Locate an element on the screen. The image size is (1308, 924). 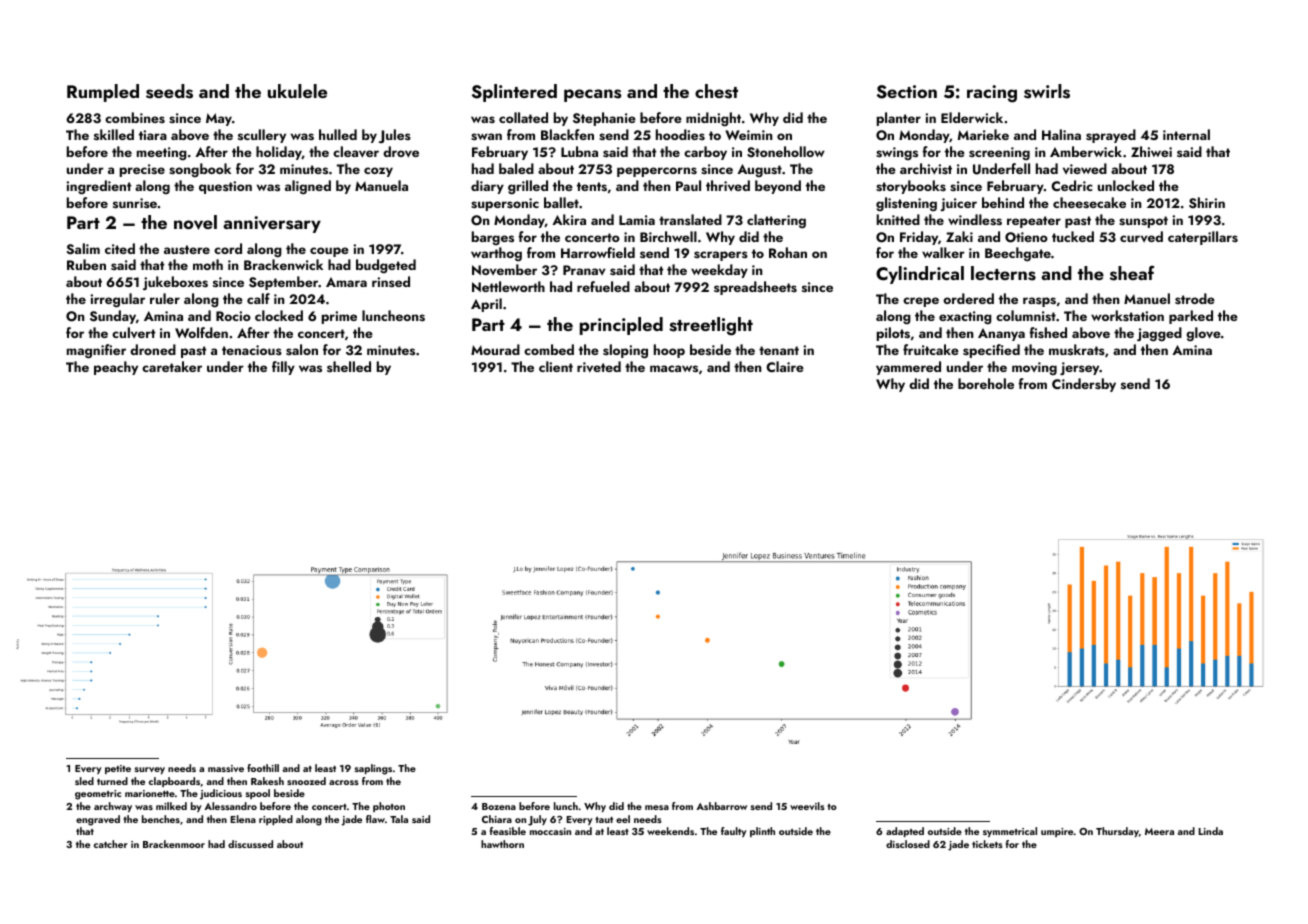
caretaker is located at coordinates (172, 366).
